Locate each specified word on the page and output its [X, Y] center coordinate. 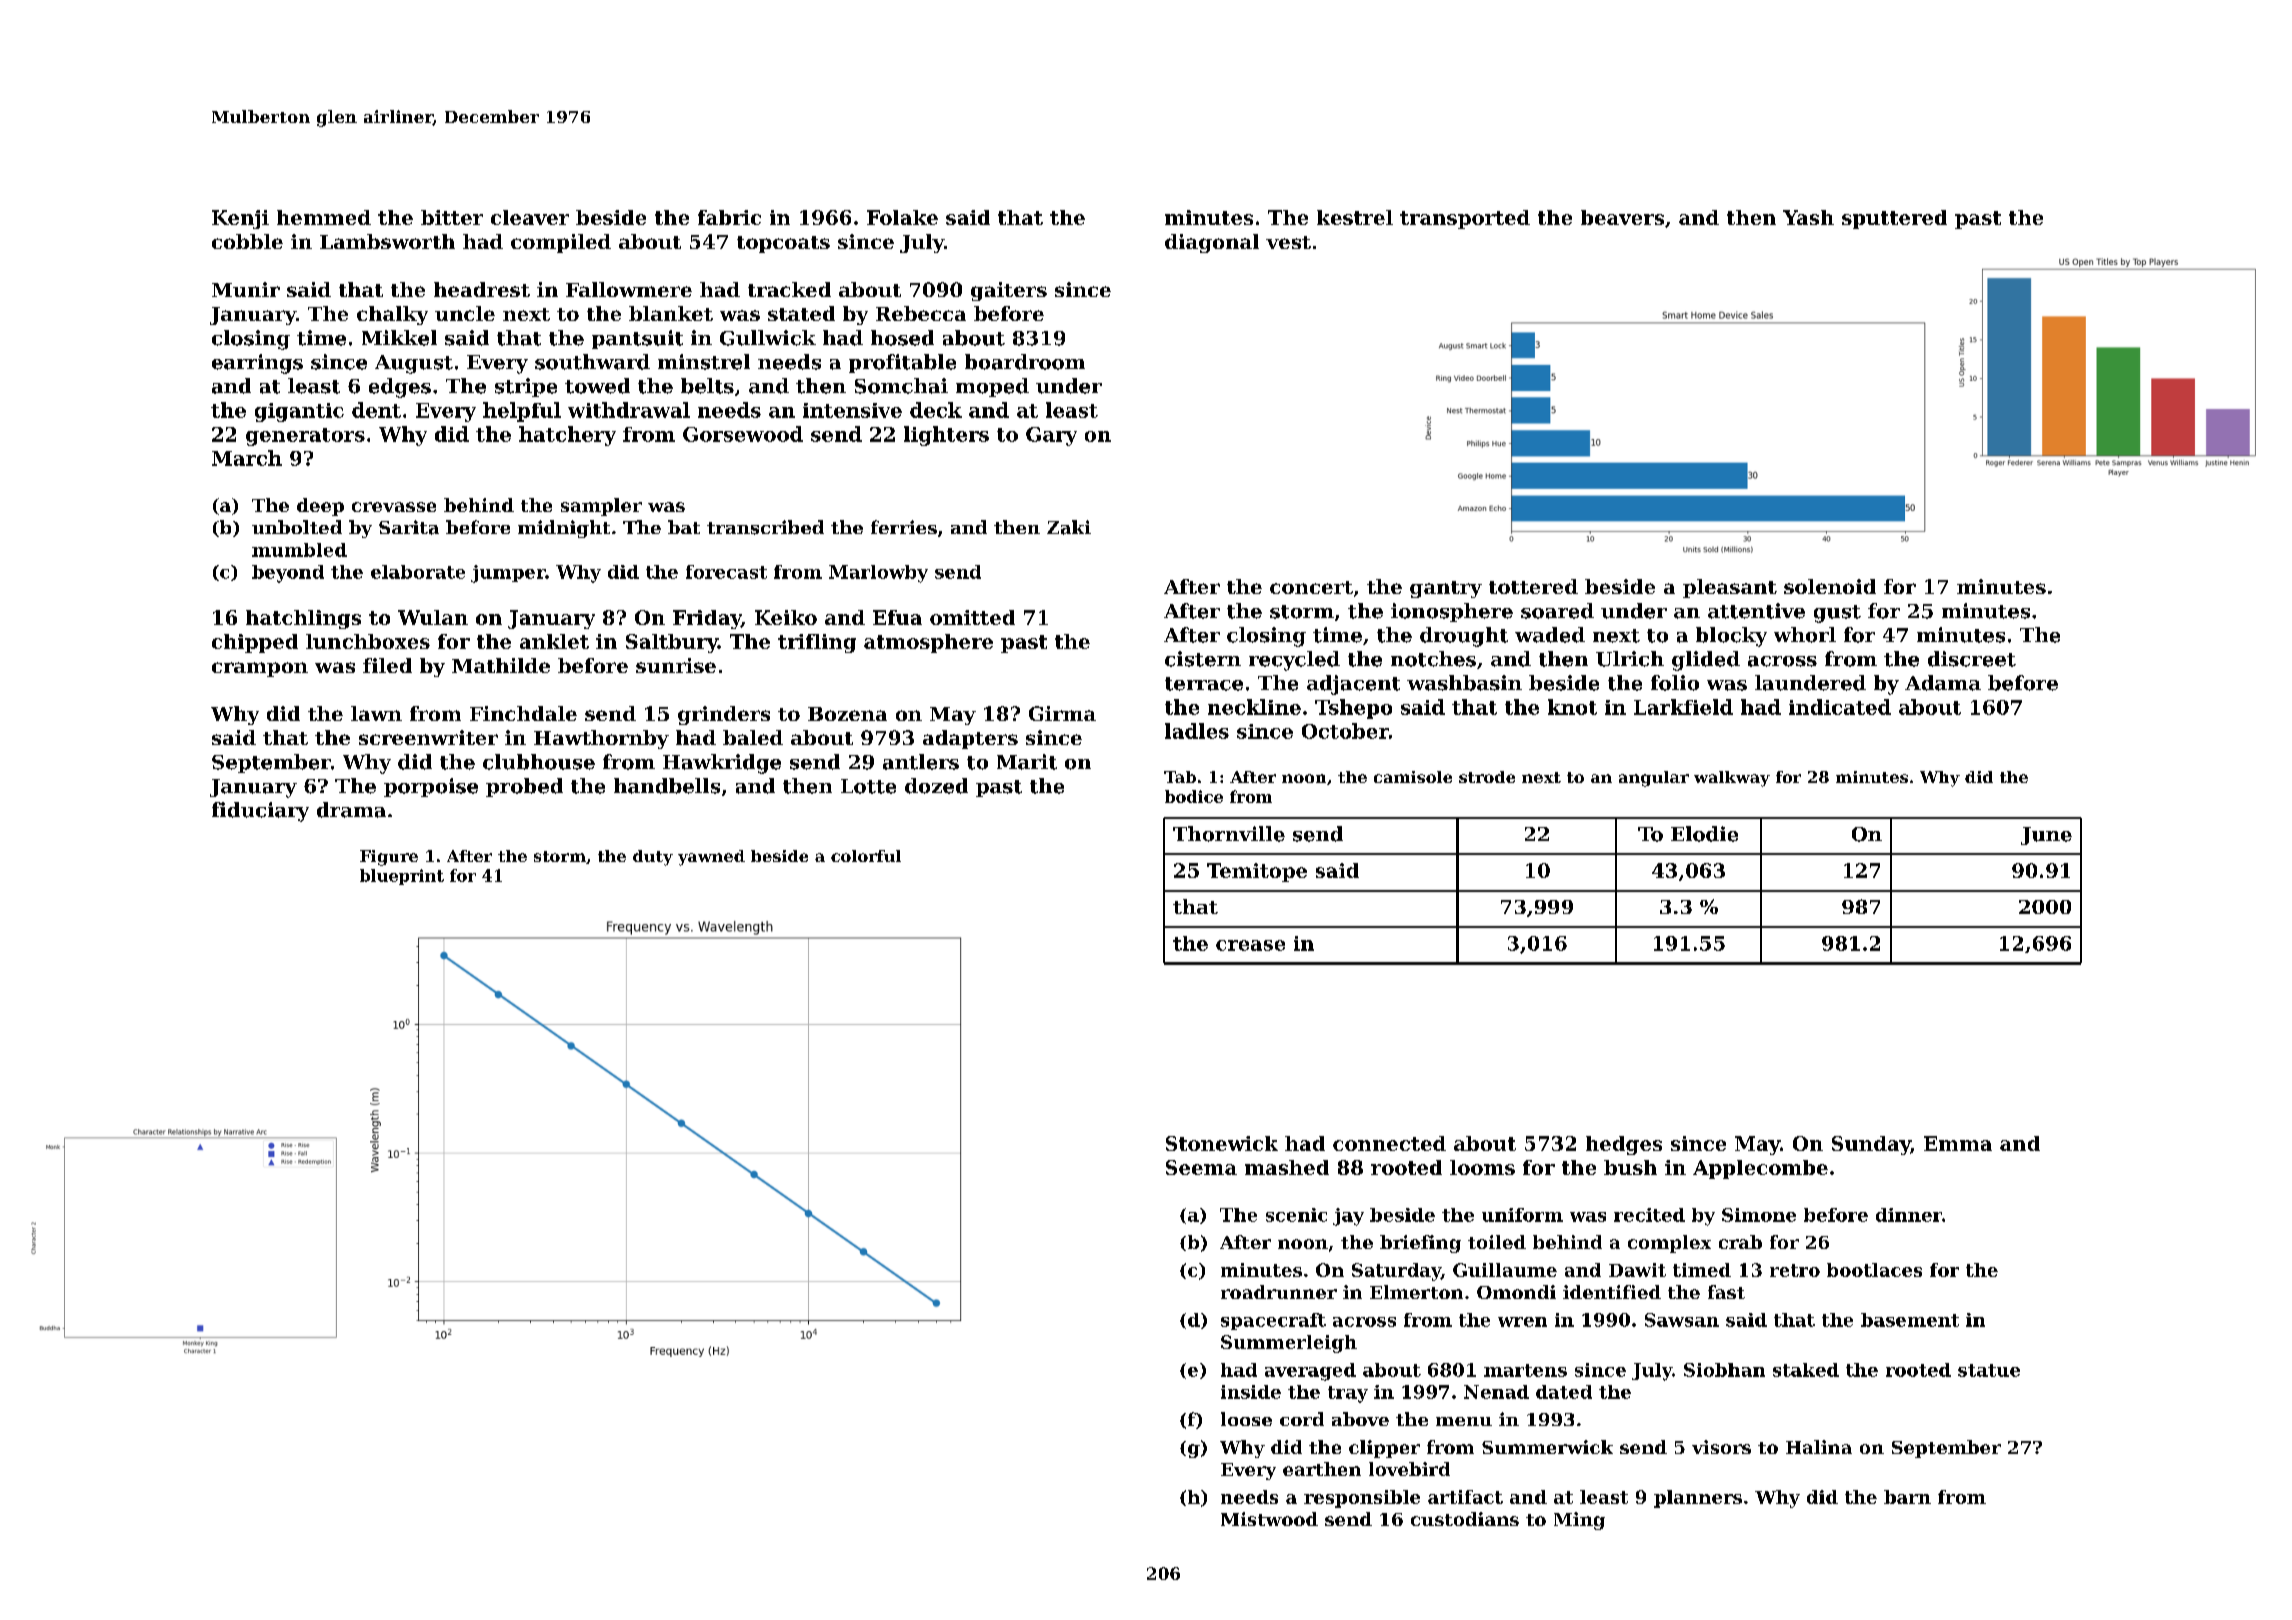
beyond [288, 574]
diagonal [1212, 243]
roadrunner [1279, 1292]
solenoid [1830, 586]
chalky [392, 315]
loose [1246, 1419]
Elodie [1704, 834]
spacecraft [1273, 1321]
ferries [904, 527]
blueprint [402, 877]
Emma [1958, 1143]
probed [524, 787]
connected [1389, 1143]
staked [1806, 1370]
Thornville [1229, 834]
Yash [1808, 217]
